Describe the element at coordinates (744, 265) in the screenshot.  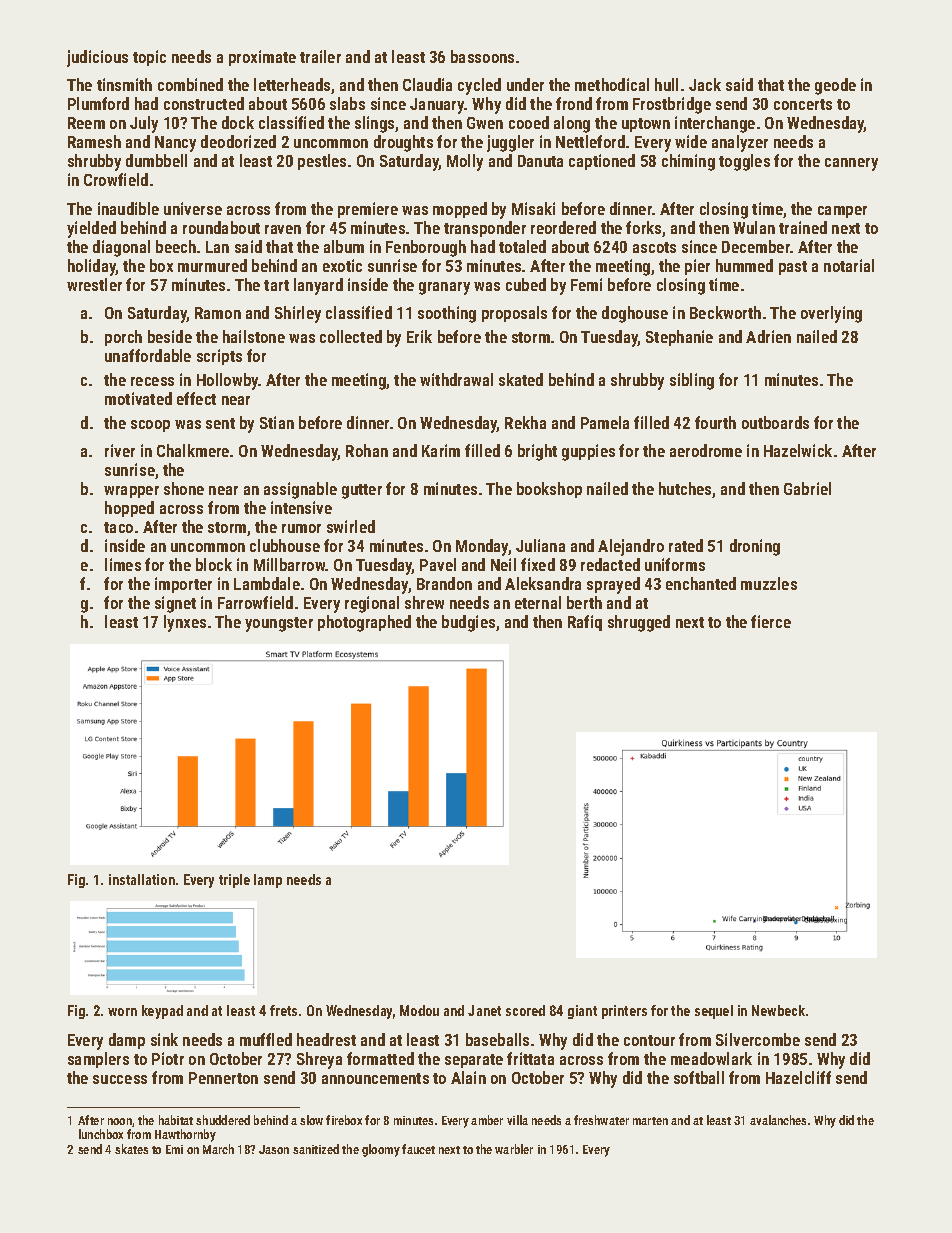
I see `hummed` at that location.
